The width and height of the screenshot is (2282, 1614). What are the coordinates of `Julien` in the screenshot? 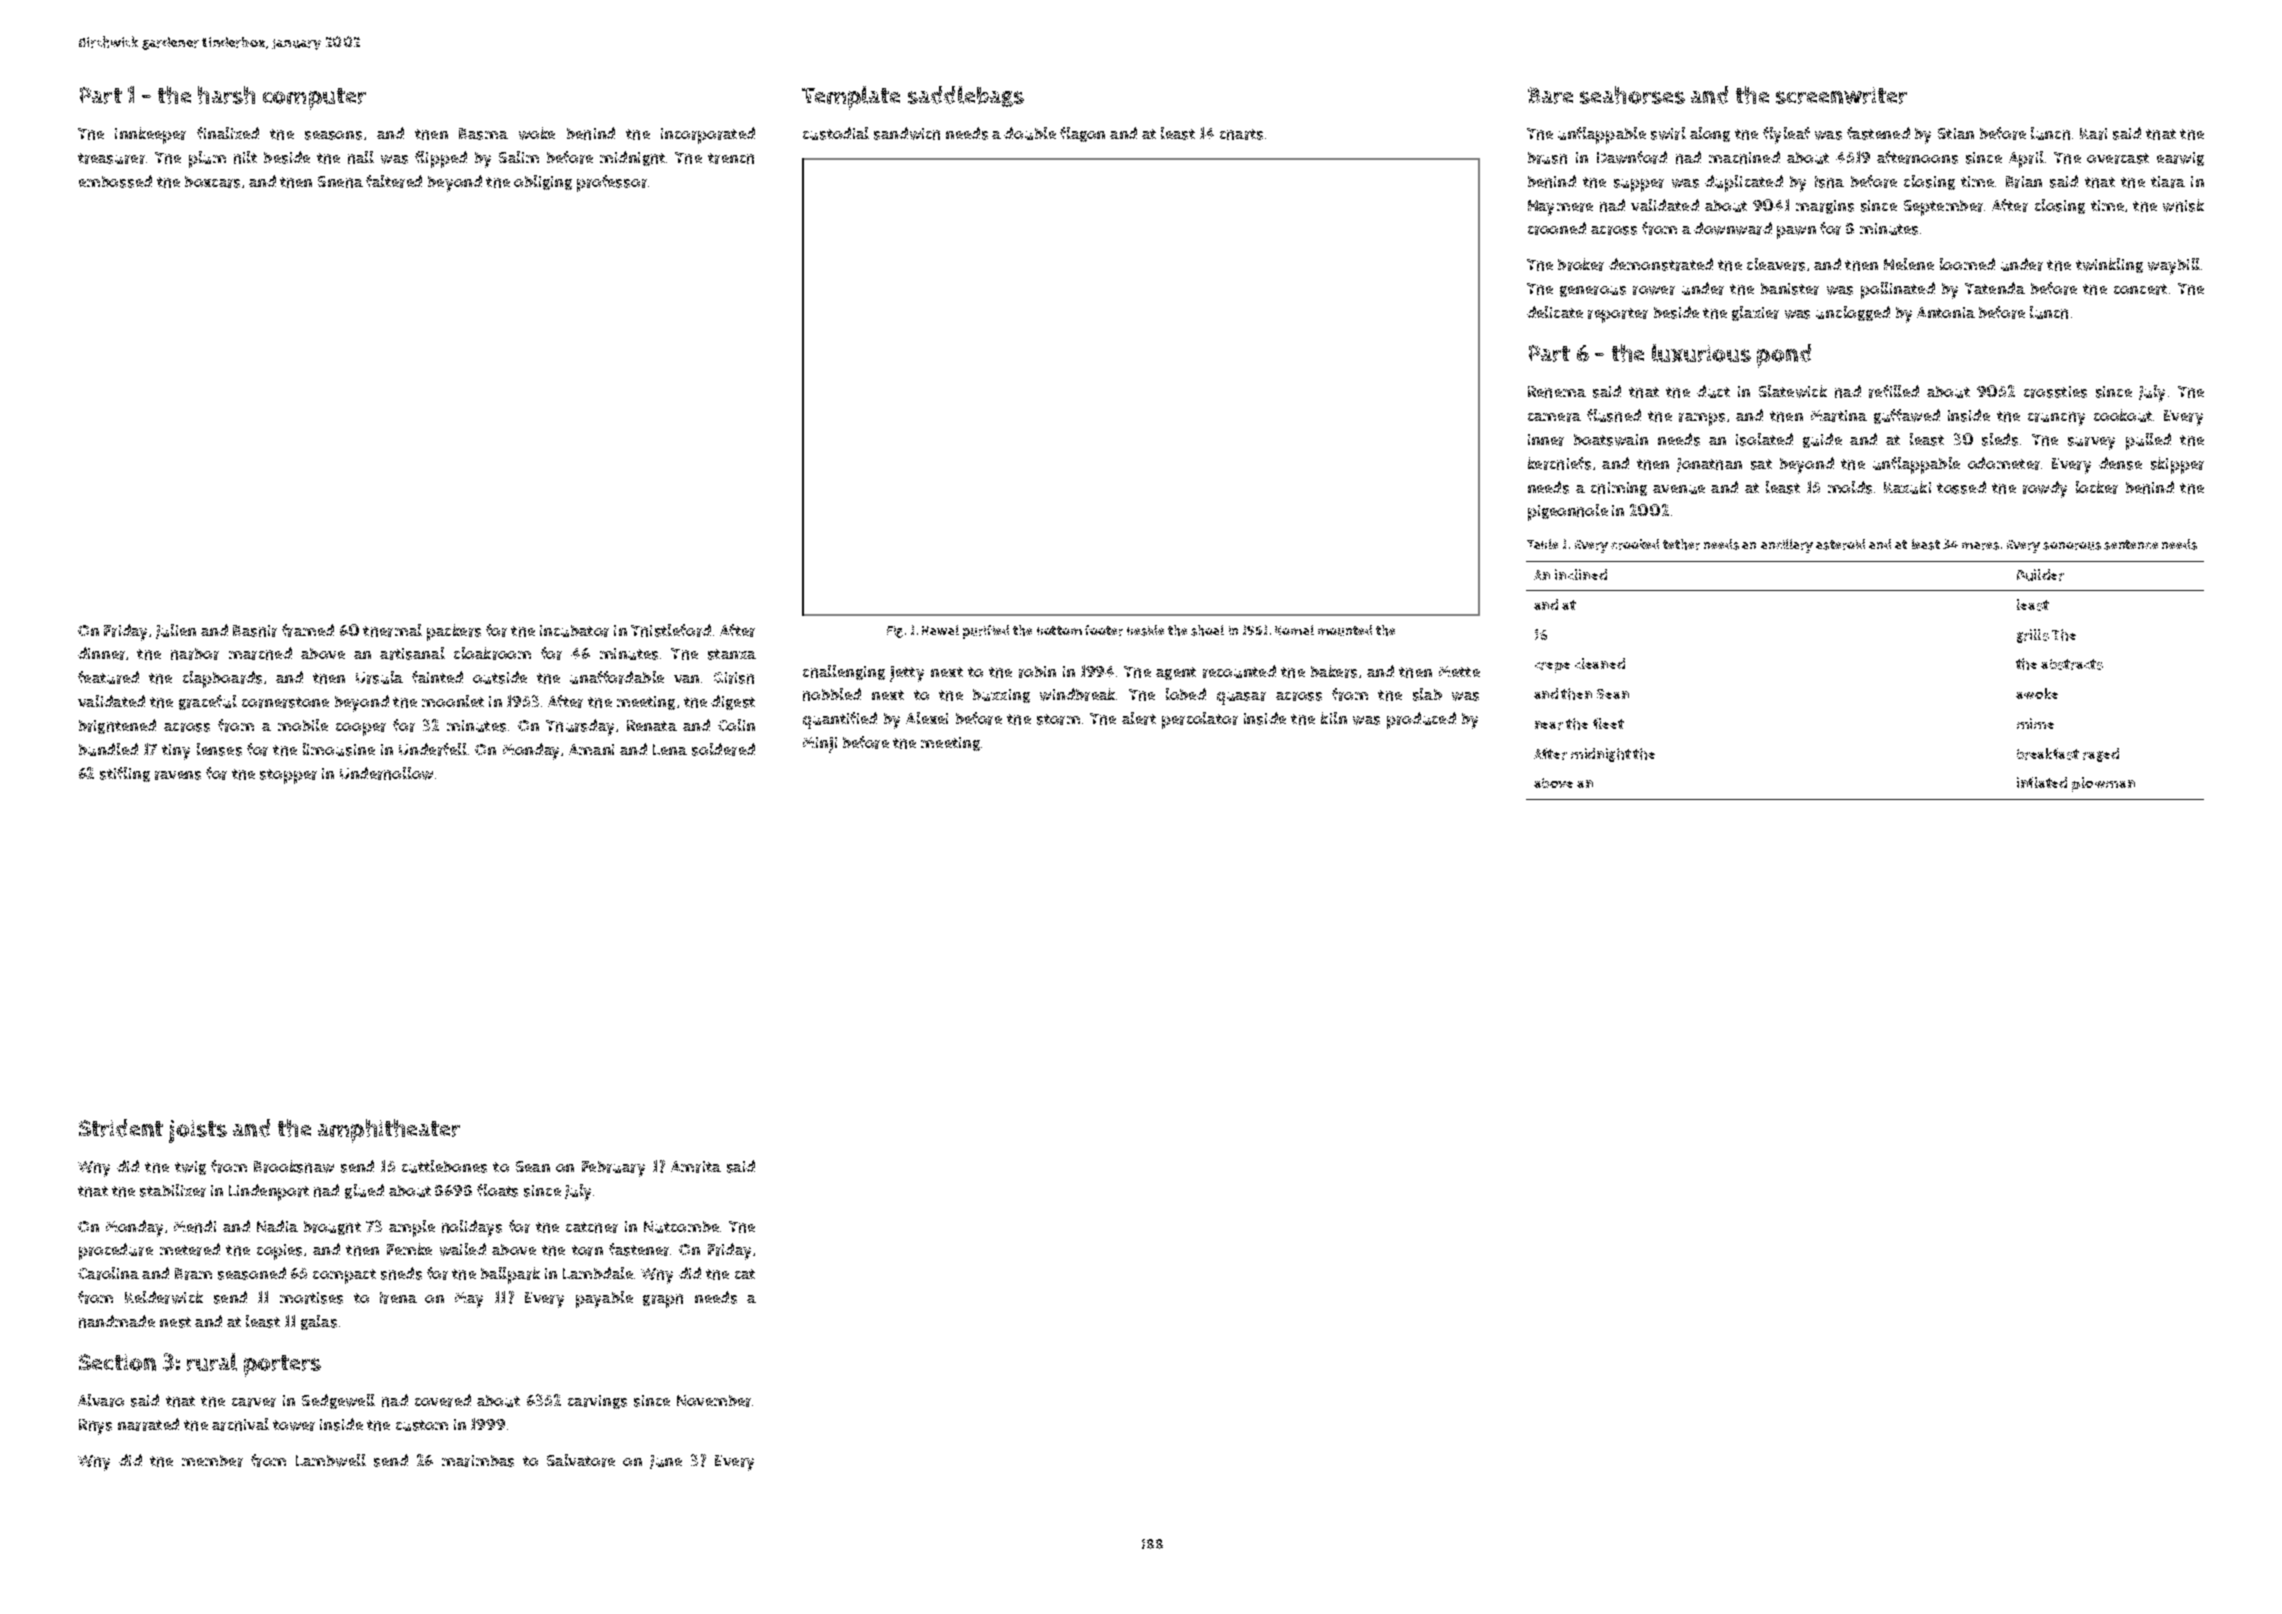 It's located at (176, 631).
